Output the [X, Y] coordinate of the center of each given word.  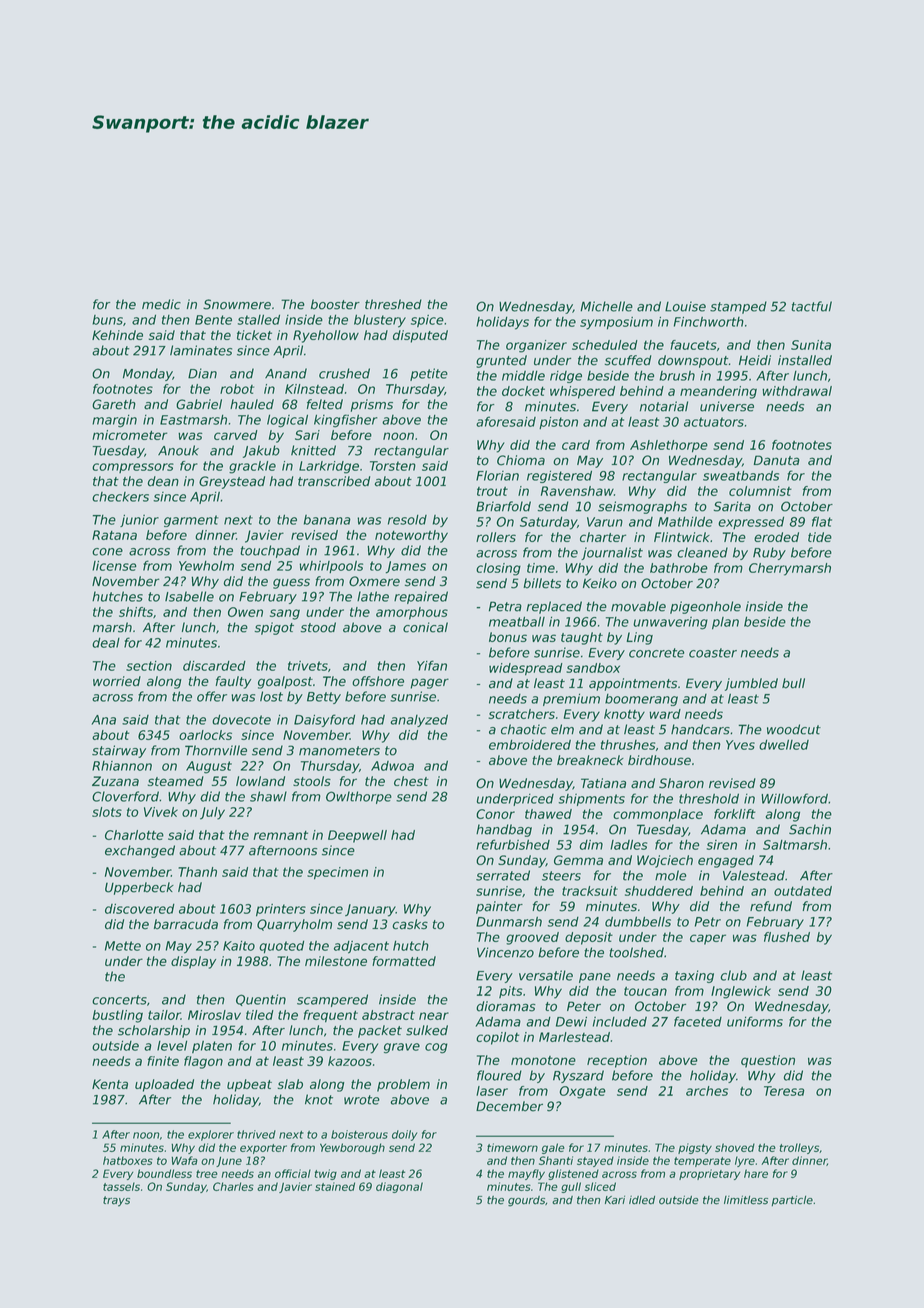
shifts [136, 612]
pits [510, 992]
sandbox [593, 668]
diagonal [399, 1187]
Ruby [769, 553]
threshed [393, 304]
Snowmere [237, 304]
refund [771, 906]
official [293, 1173]
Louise [685, 306]
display [193, 962]
